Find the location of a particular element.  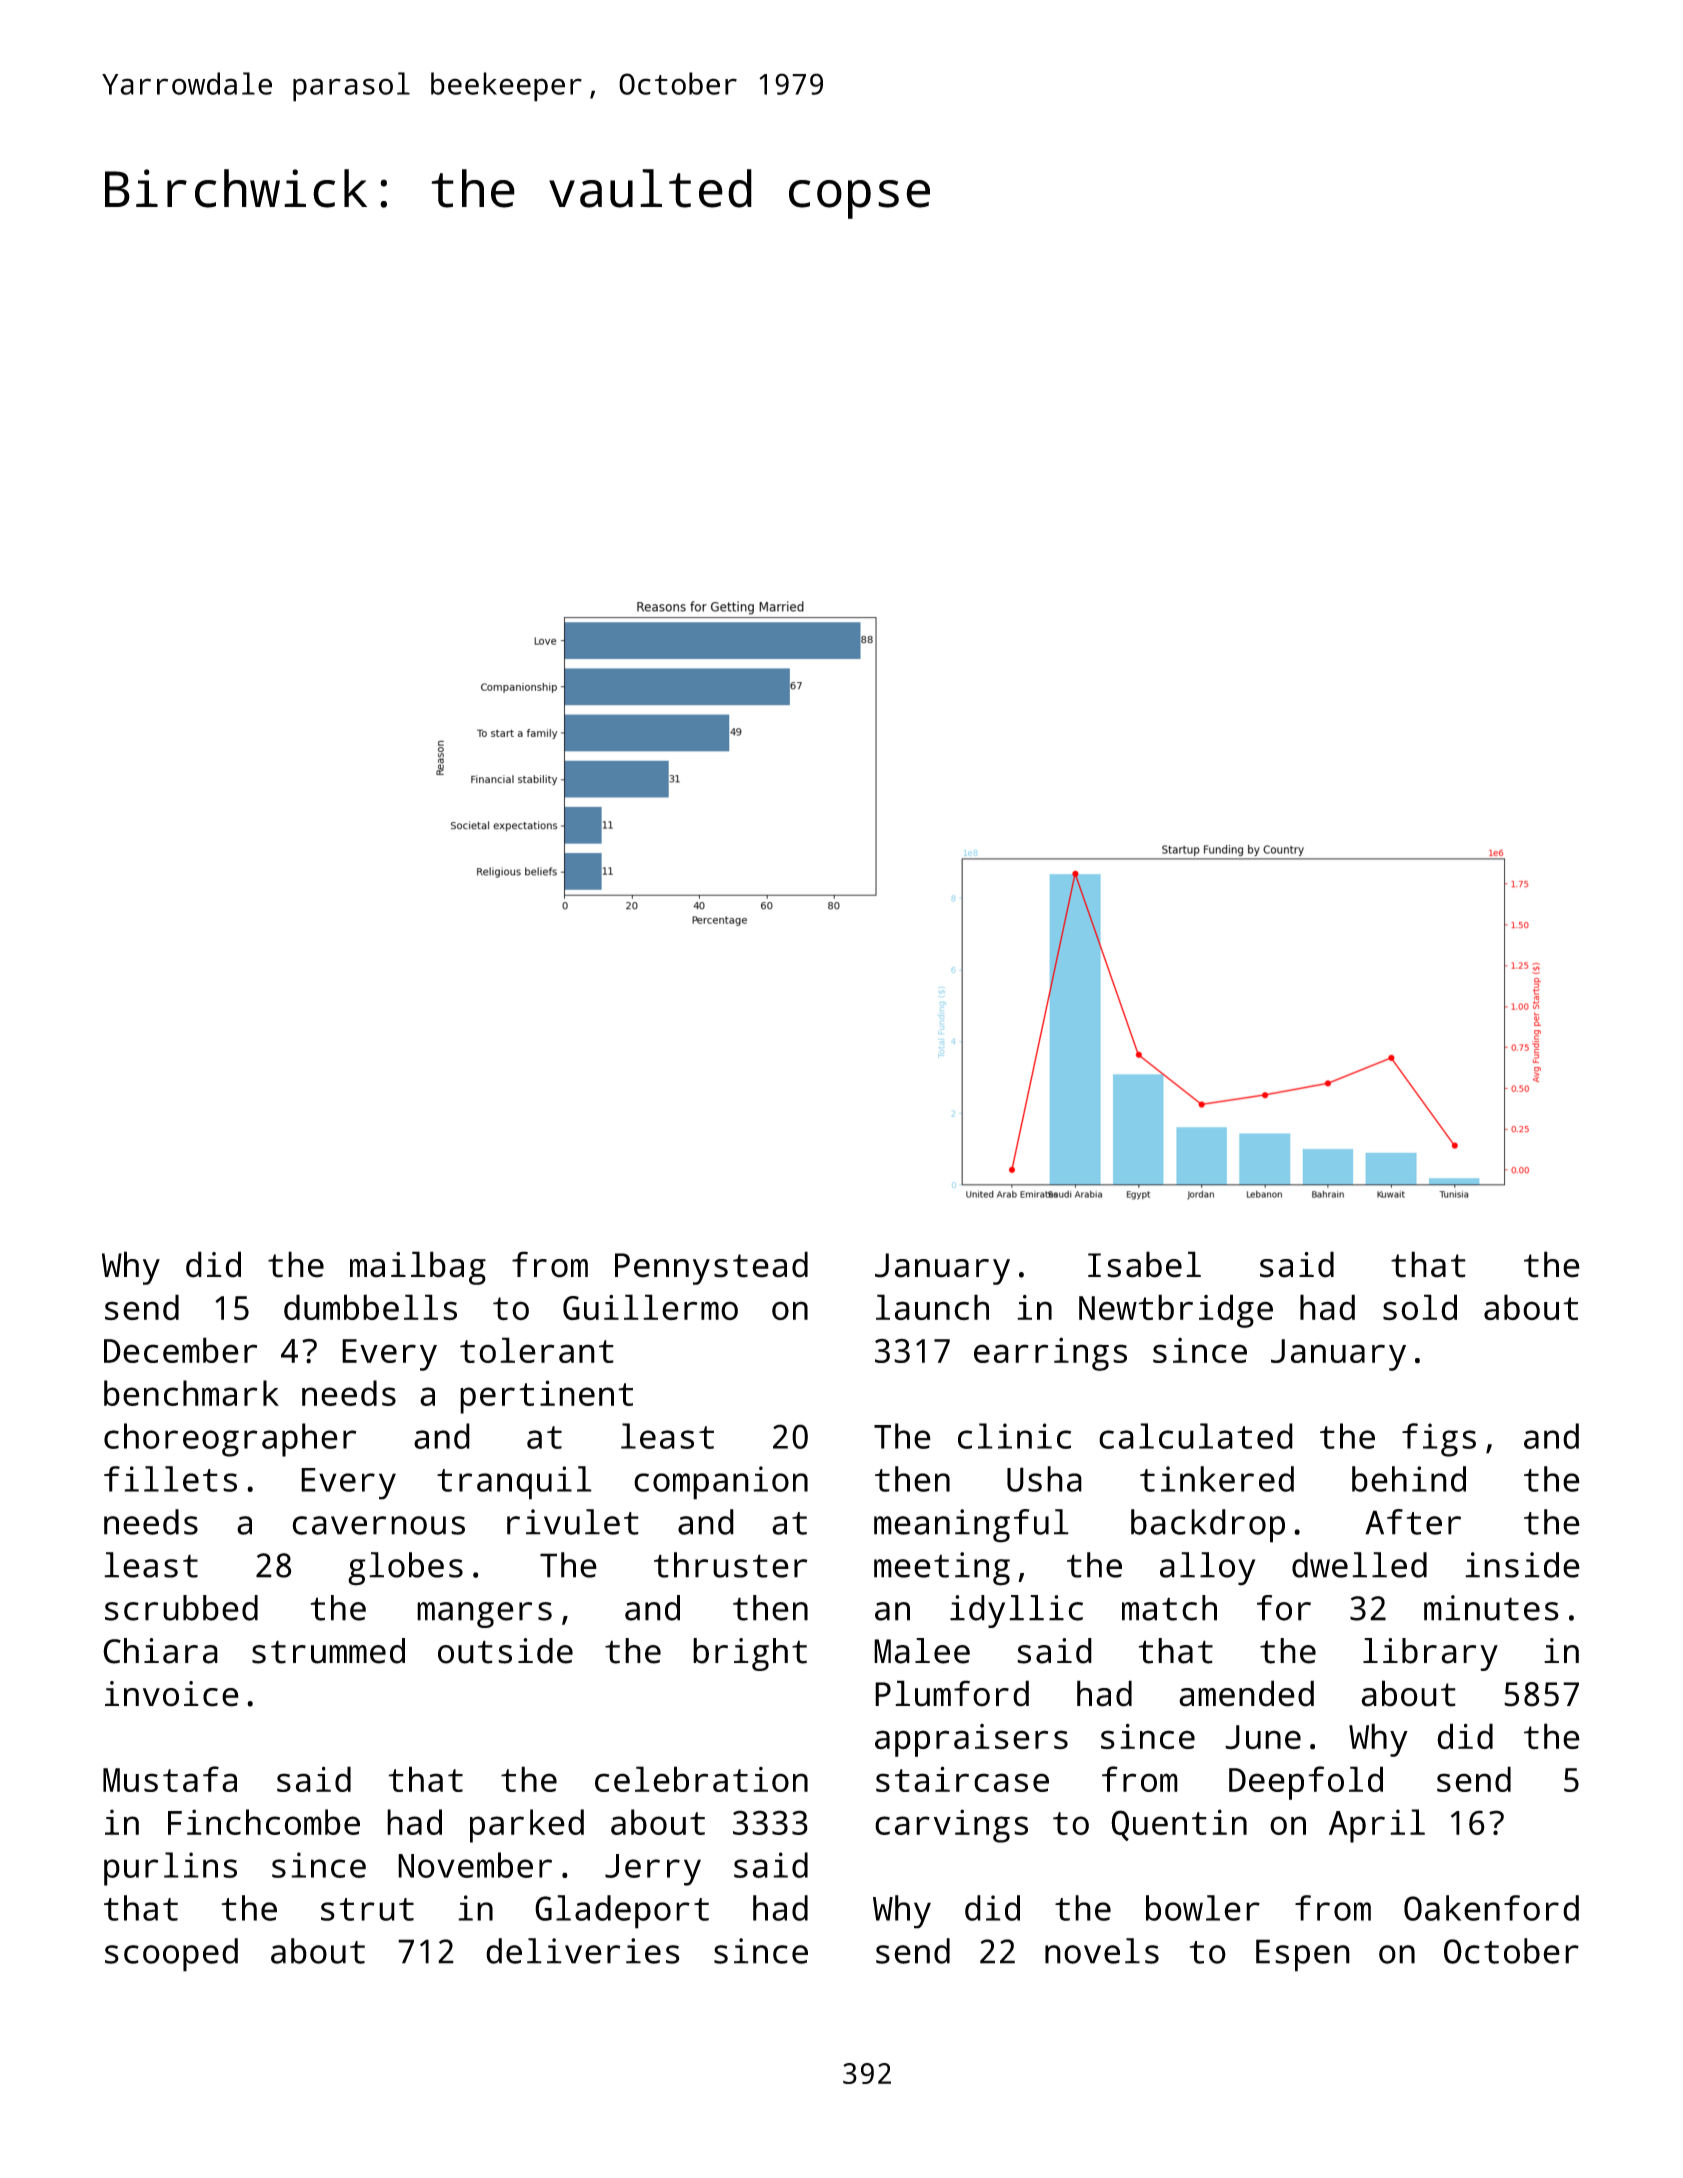

match is located at coordinates (1169, 1608).
